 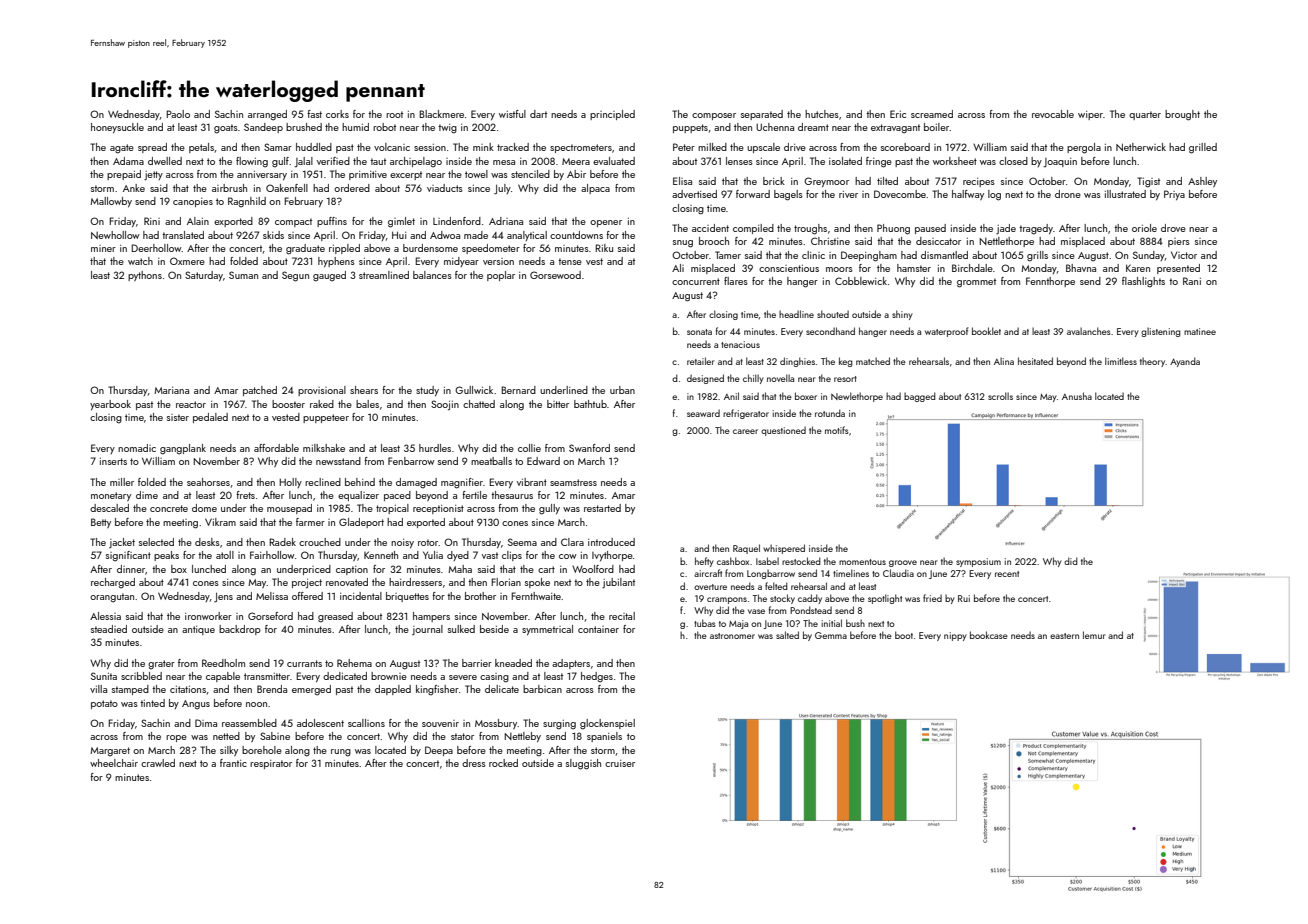 I want to click on anniversary, so click(x=262, y=175).
